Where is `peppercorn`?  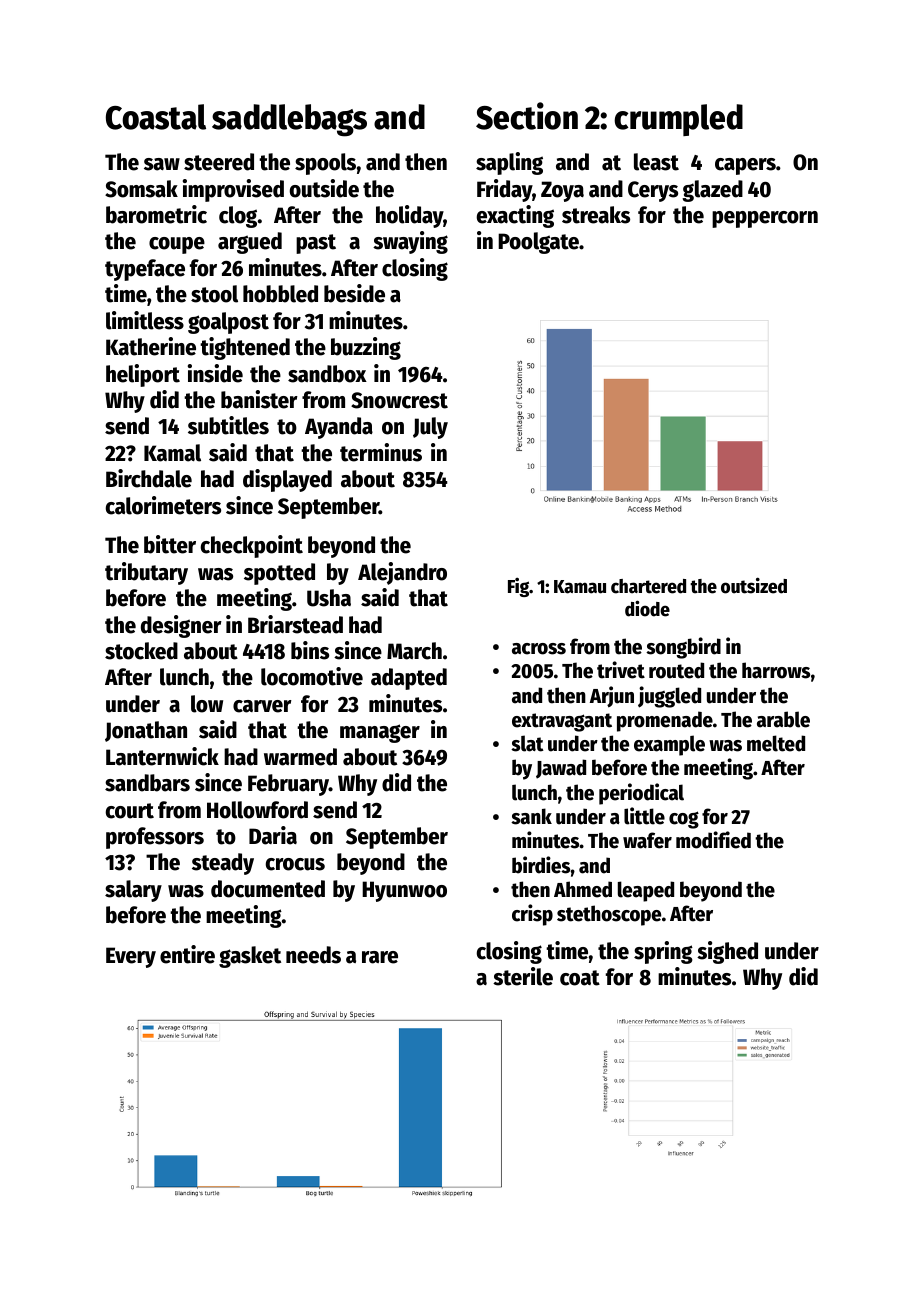 peppercorn is located at coordinates (765, 219).
